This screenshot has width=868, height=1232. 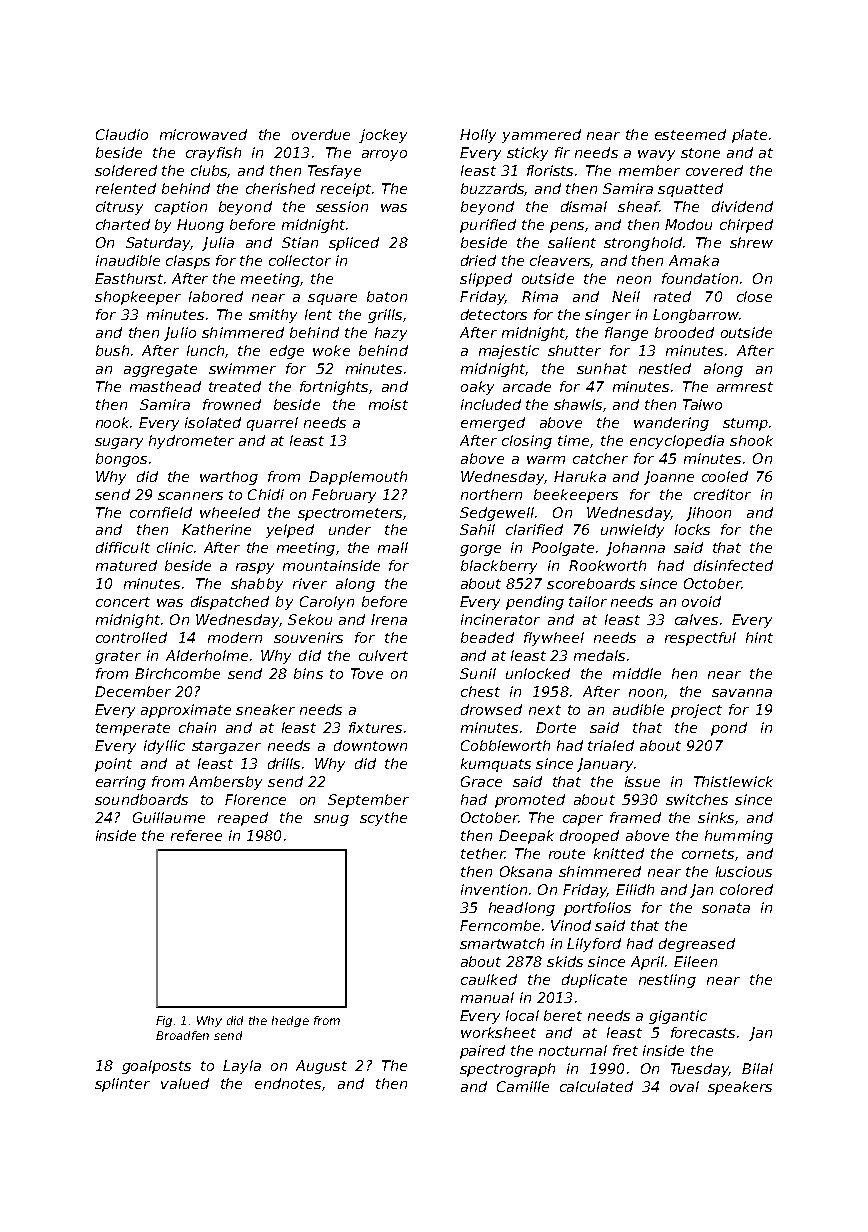 What do you see at coordinates (321, 134) in the screenshot?
I see `overdue` at bounding box center [321, 134].
